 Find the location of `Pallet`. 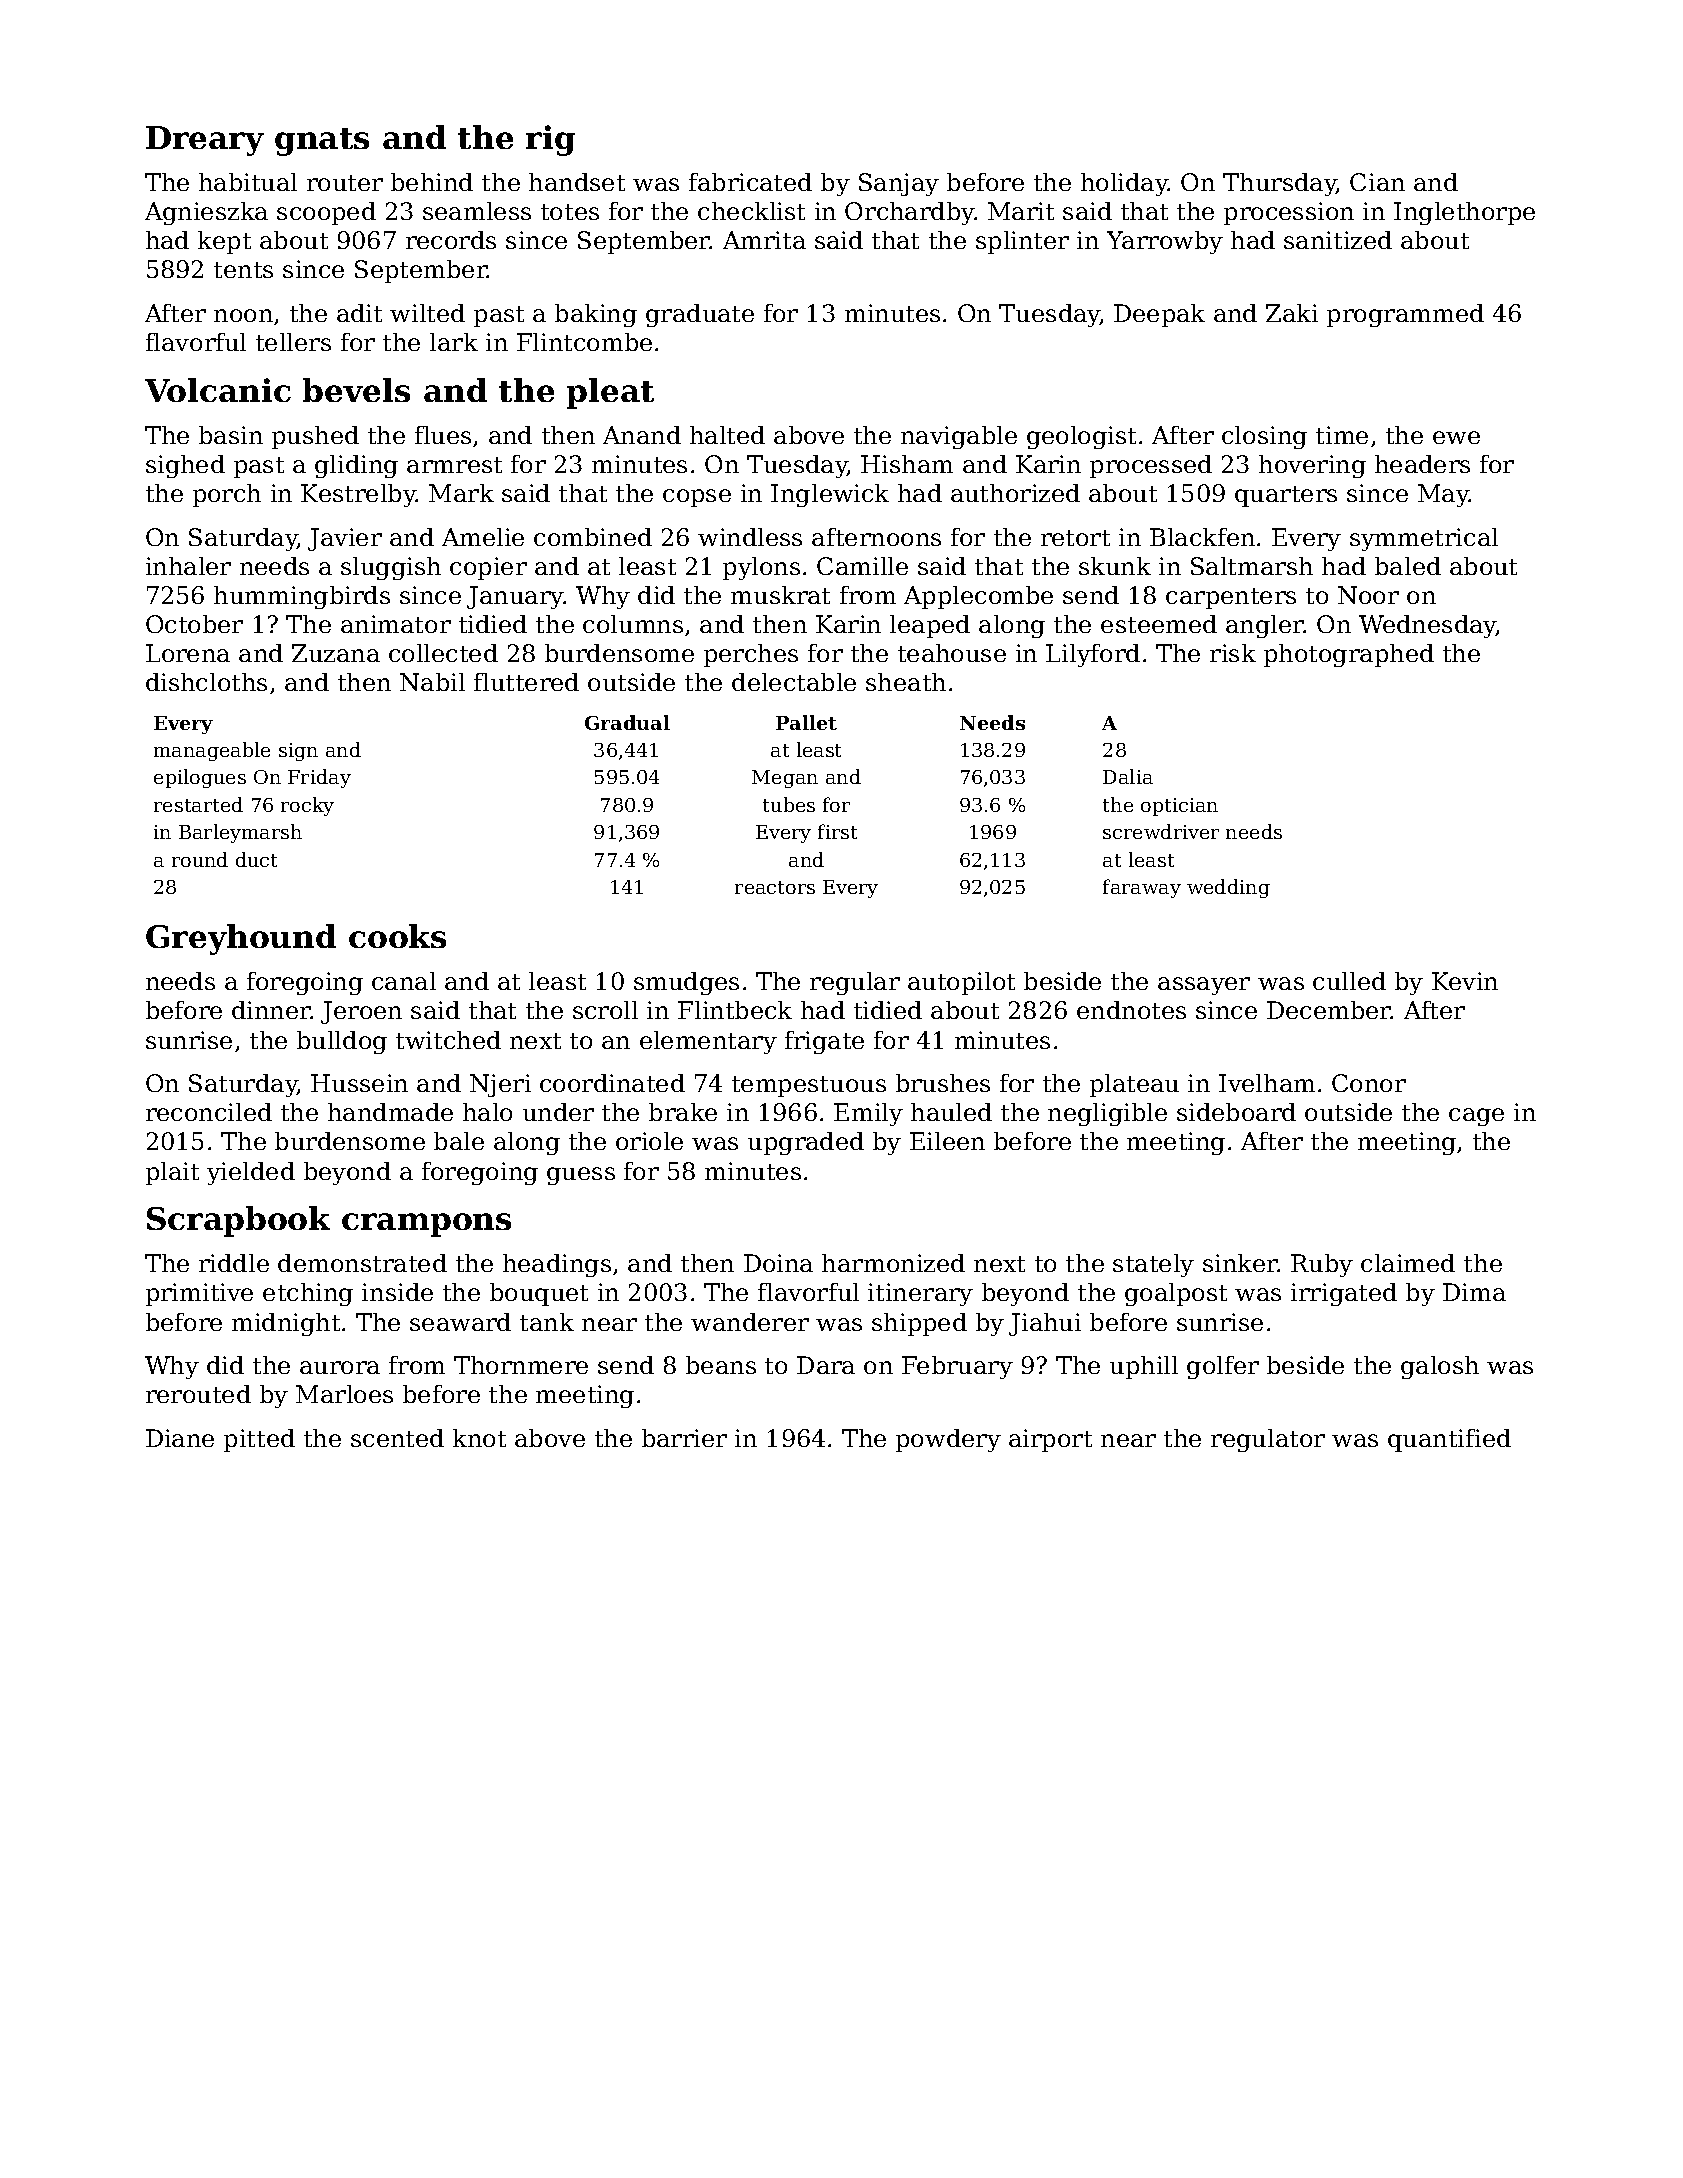

Pallet is located at coordinates (806, 722).
